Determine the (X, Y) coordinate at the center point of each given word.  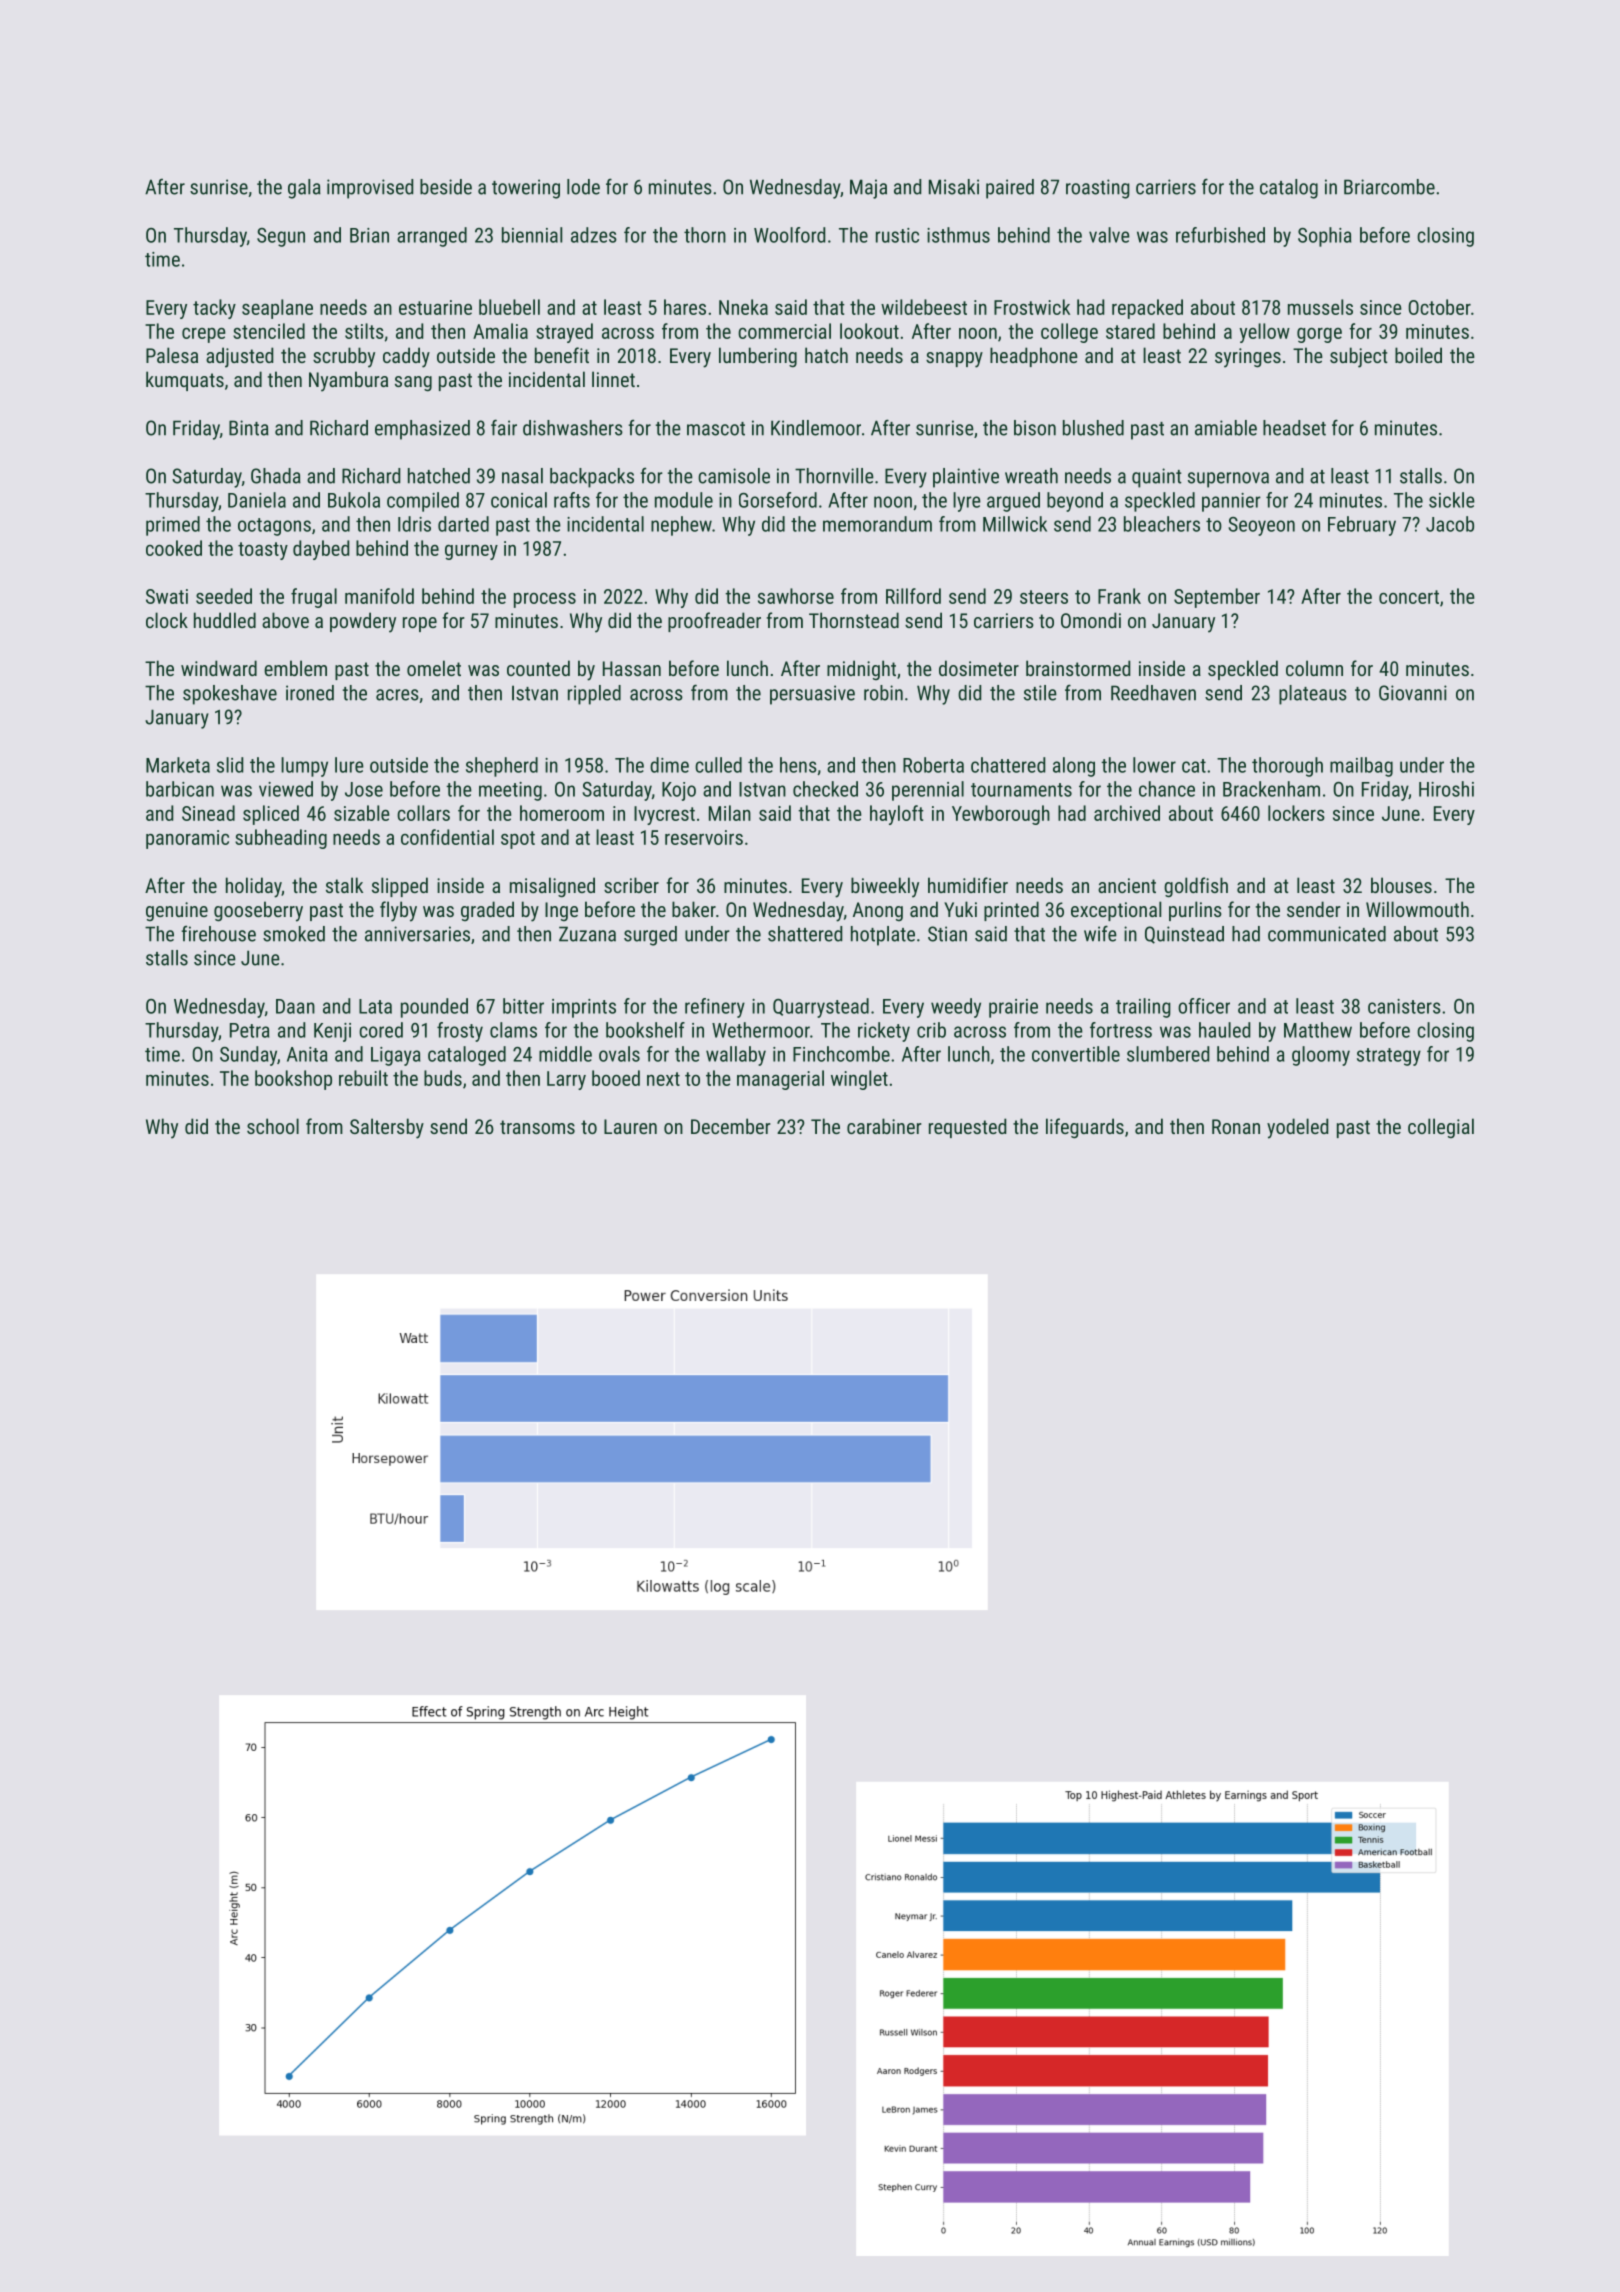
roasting (1098, 189)
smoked (294, 934)
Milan (730, 813)
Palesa (172, 355)
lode (583, 187)
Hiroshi (1446, 789)
